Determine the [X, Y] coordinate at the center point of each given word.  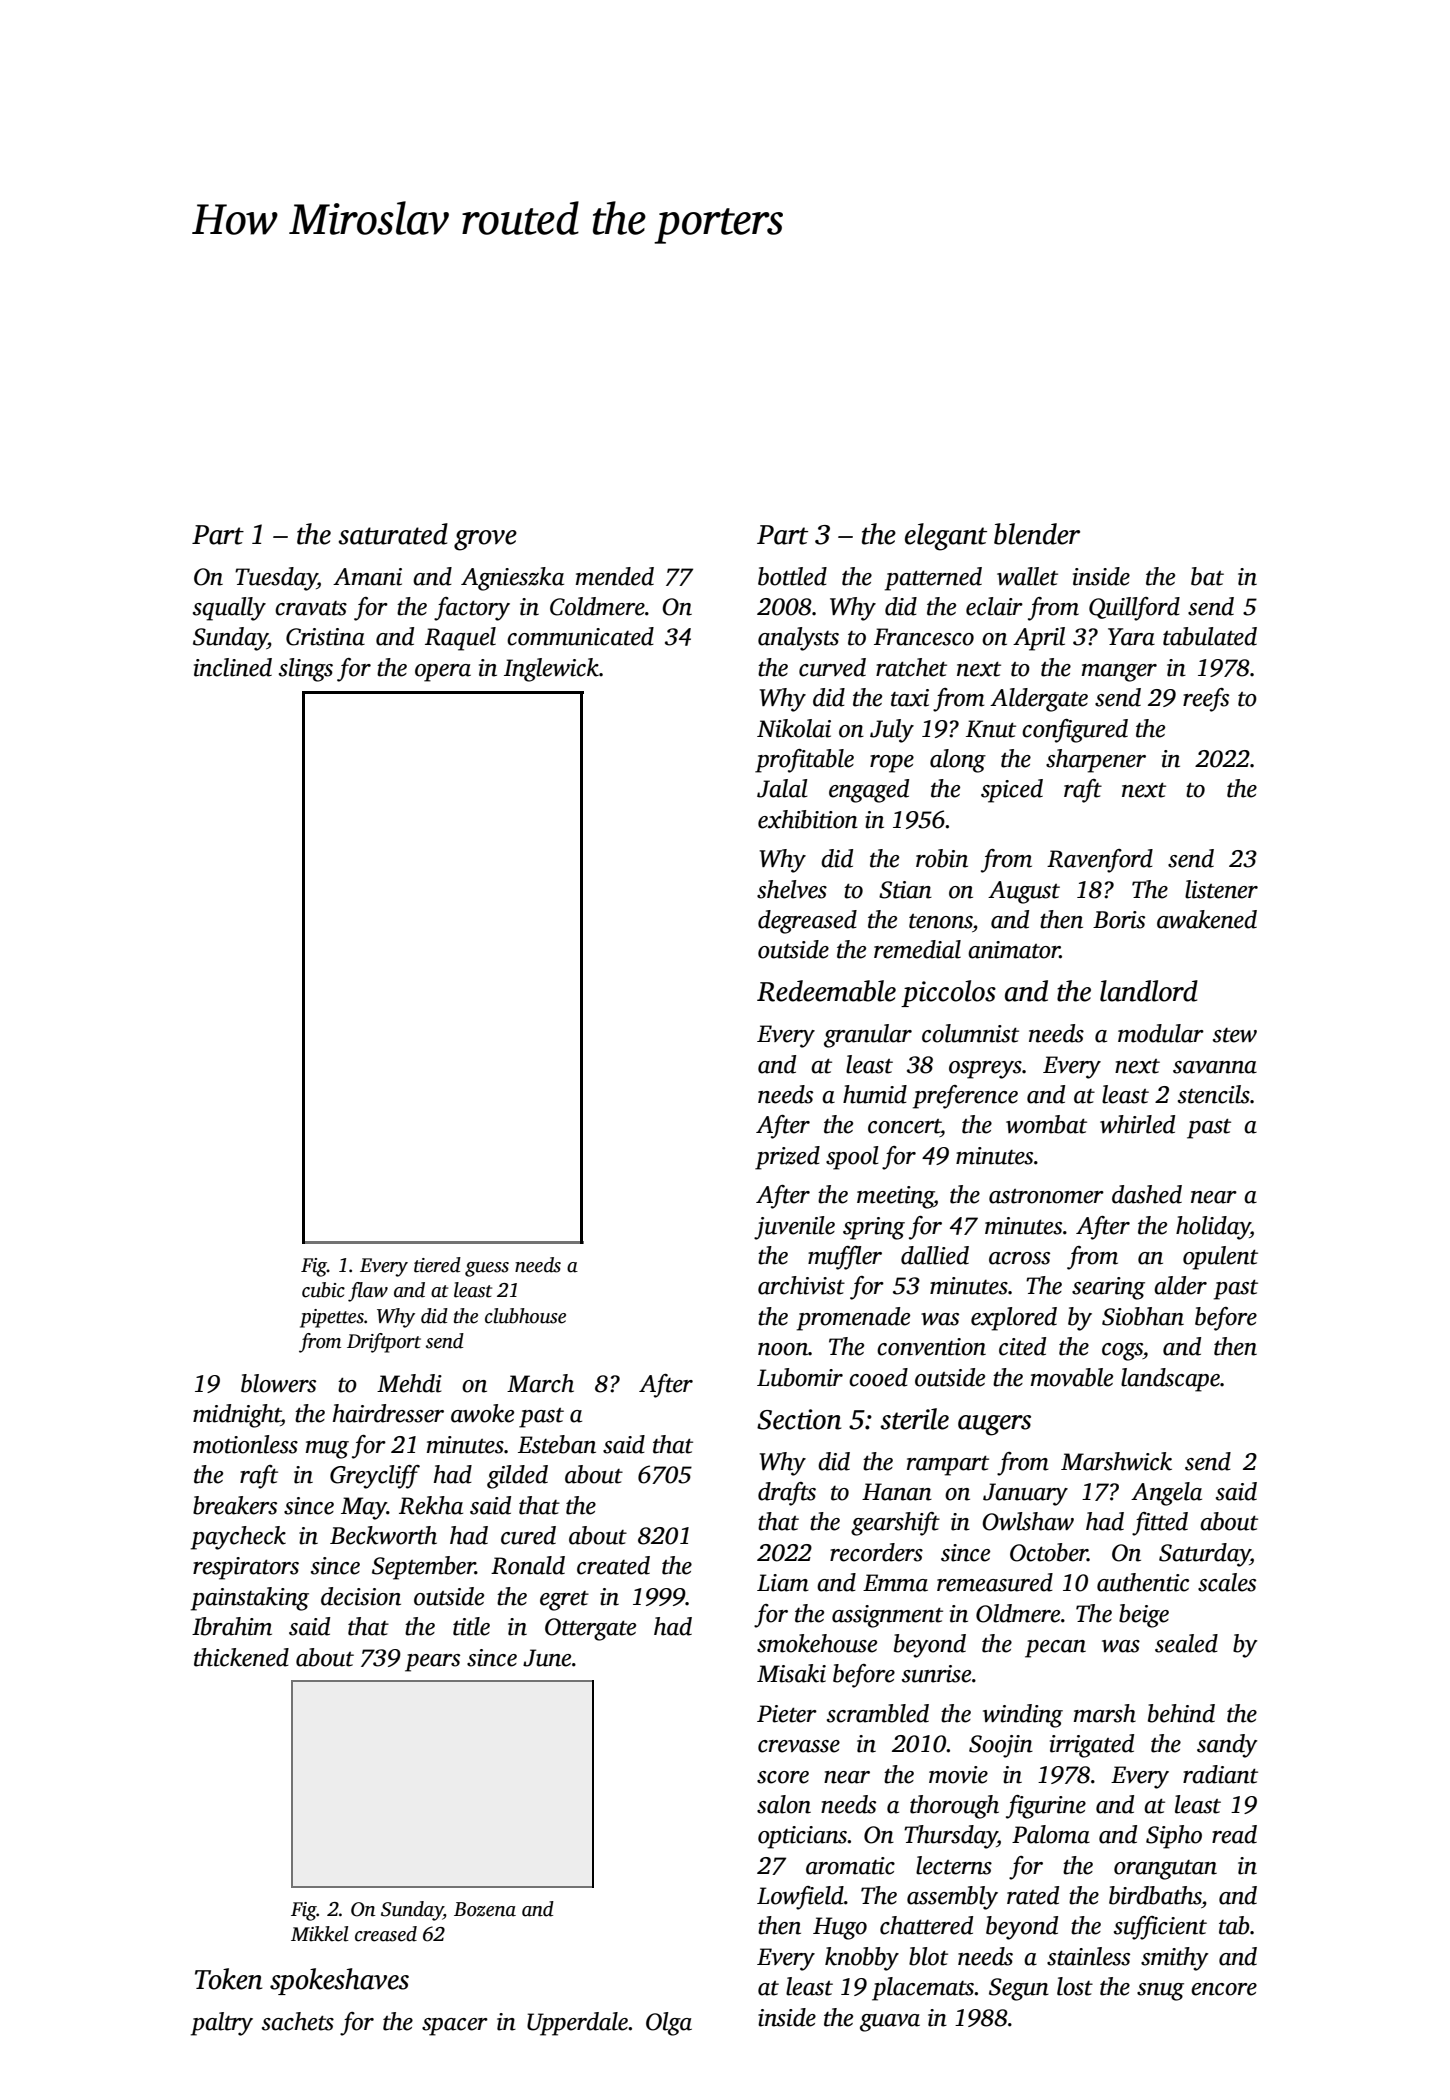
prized [787, 1158]
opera [443, 673]
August [1024, 892]
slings [306, 670]
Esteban [557, 1444]
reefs [1206, 700]
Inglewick [551, 670]
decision [361, 1596]
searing [1108, 1288]
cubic [323, 1290]
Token [228, 1979]
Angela [1166, 1494]
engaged [869, 791]
